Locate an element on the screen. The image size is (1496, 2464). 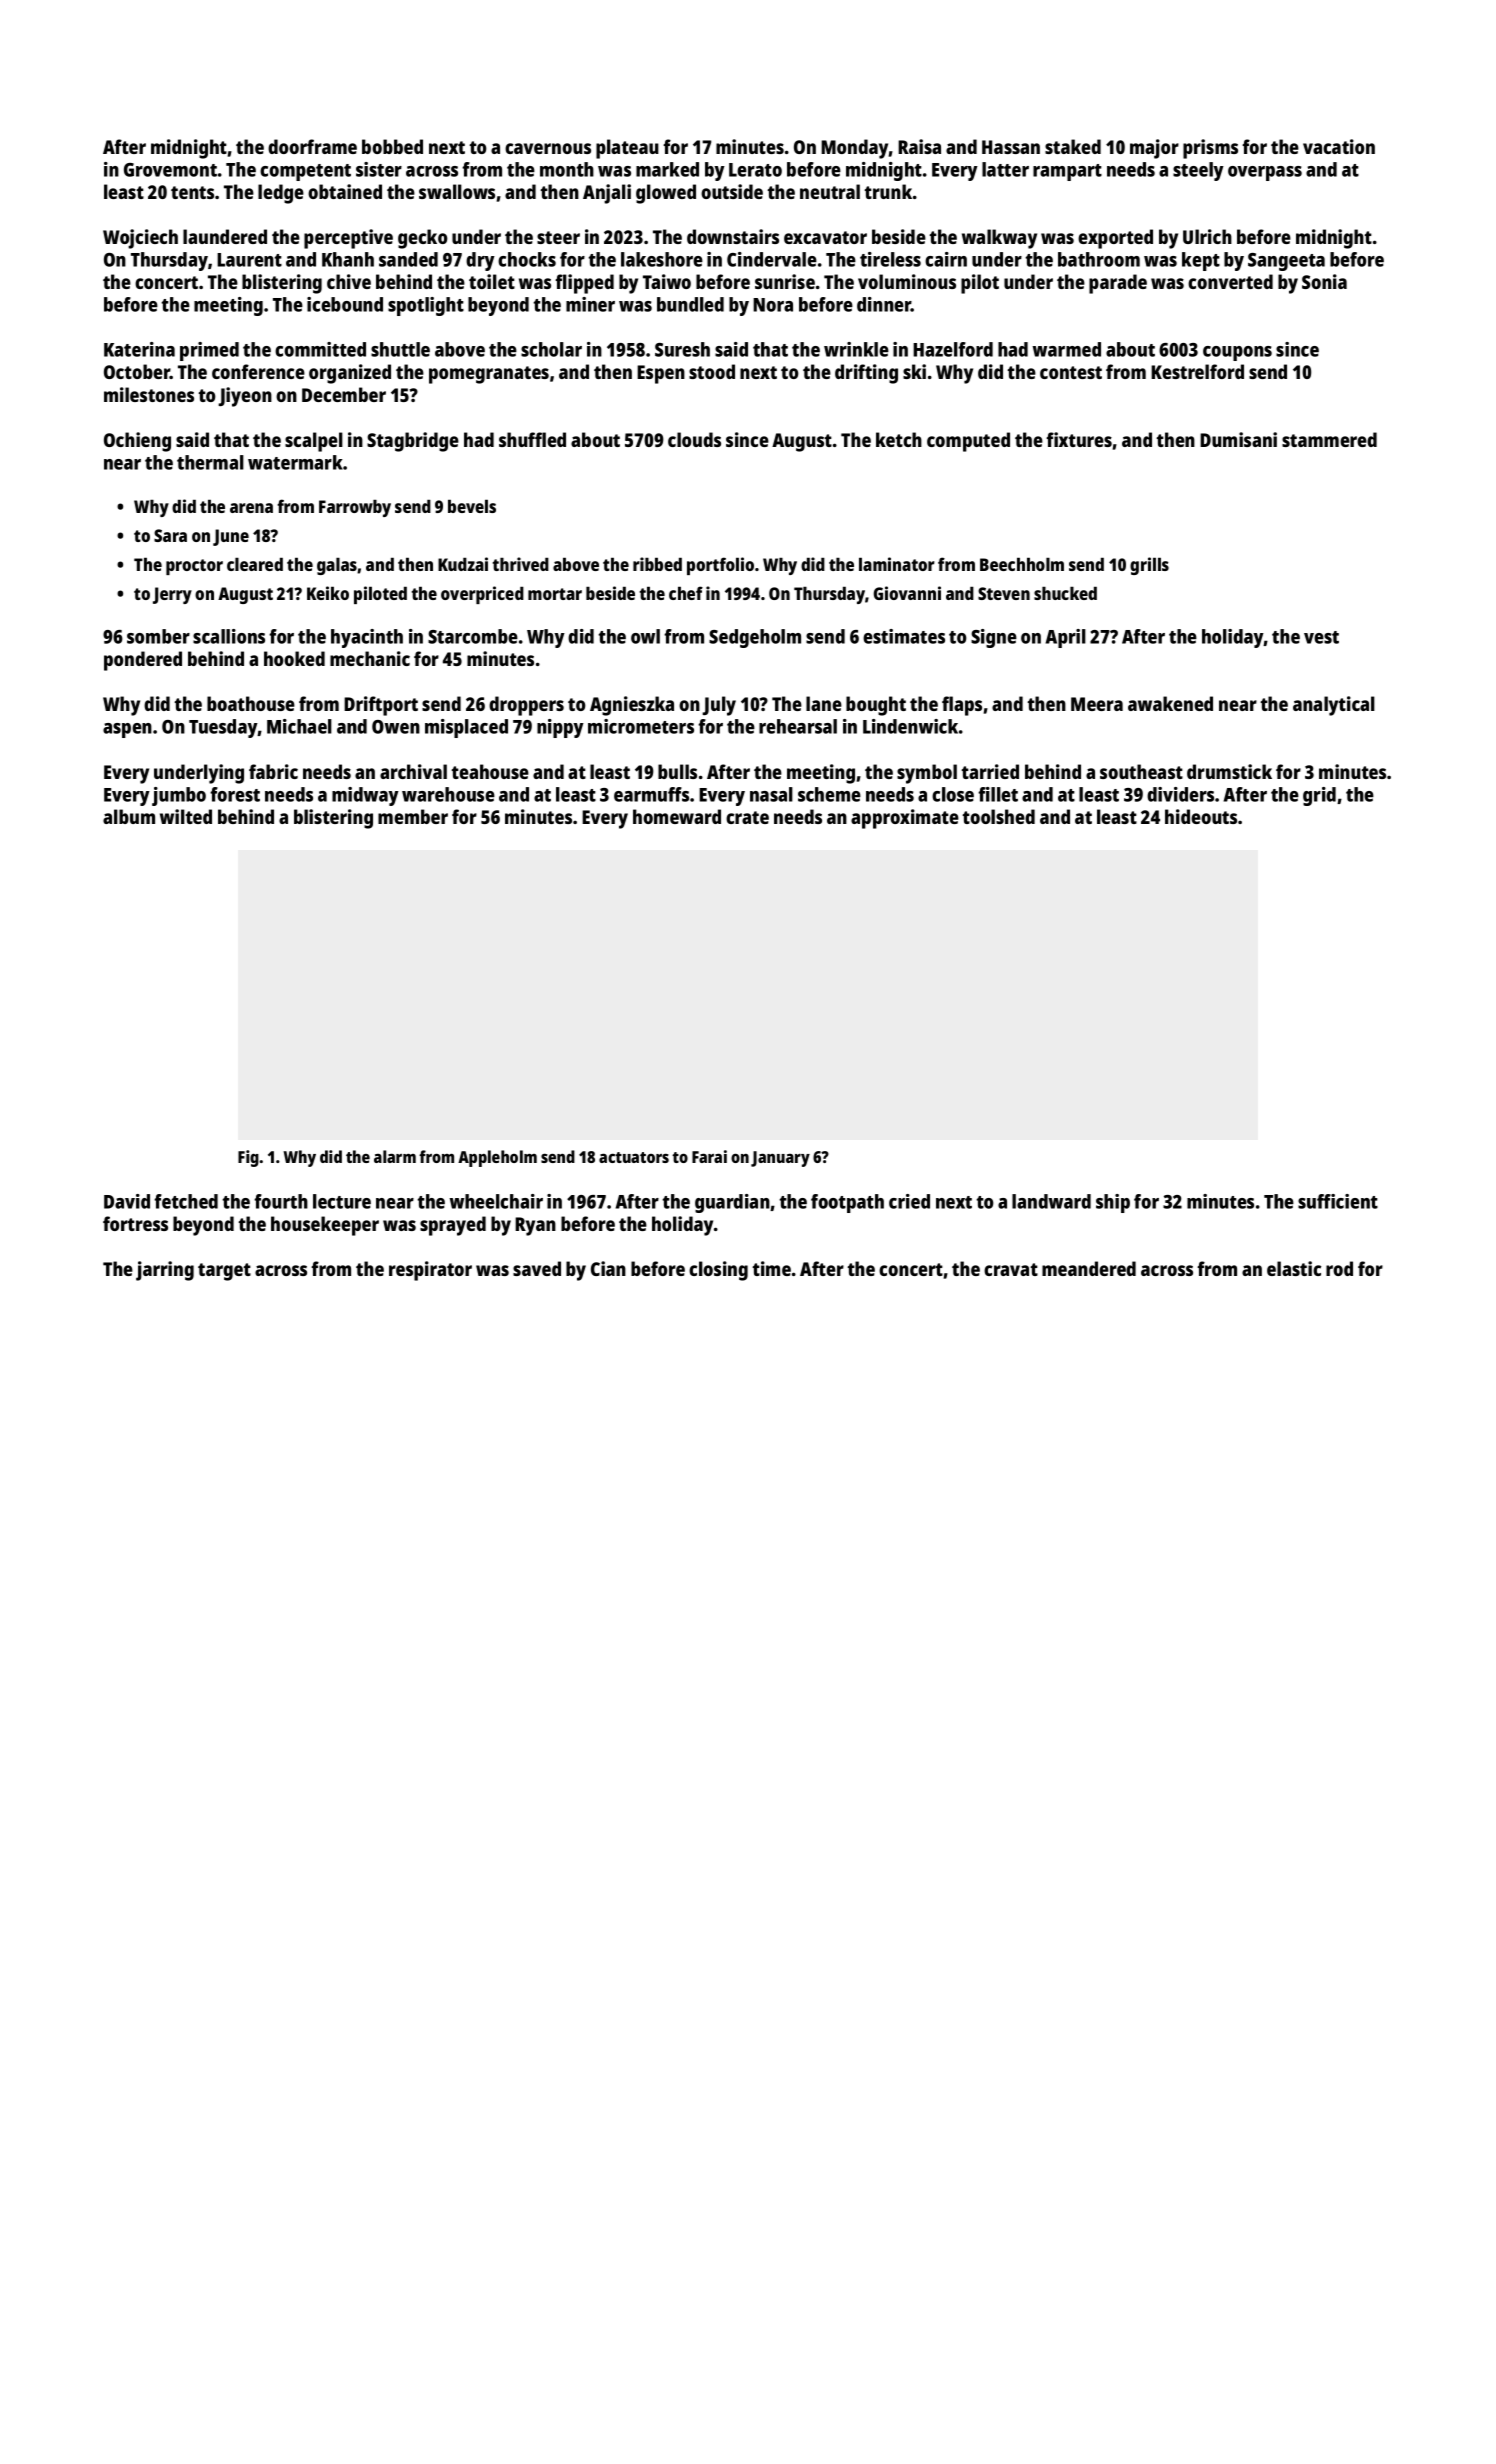
mechanic is located at coordinates (370, 658).
